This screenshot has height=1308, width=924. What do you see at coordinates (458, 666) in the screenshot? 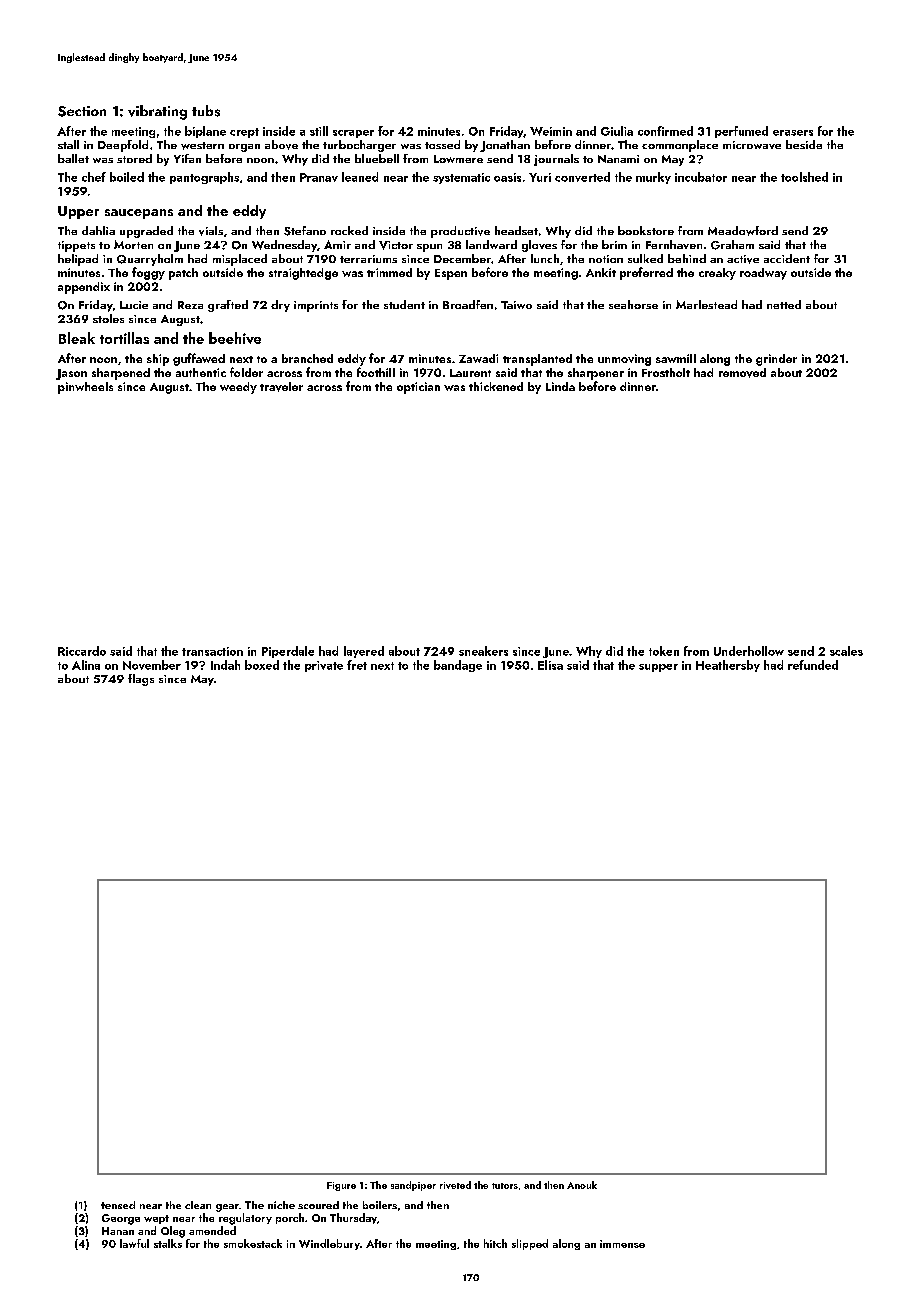
I see `bandage` at bounding box center [458, 666].
